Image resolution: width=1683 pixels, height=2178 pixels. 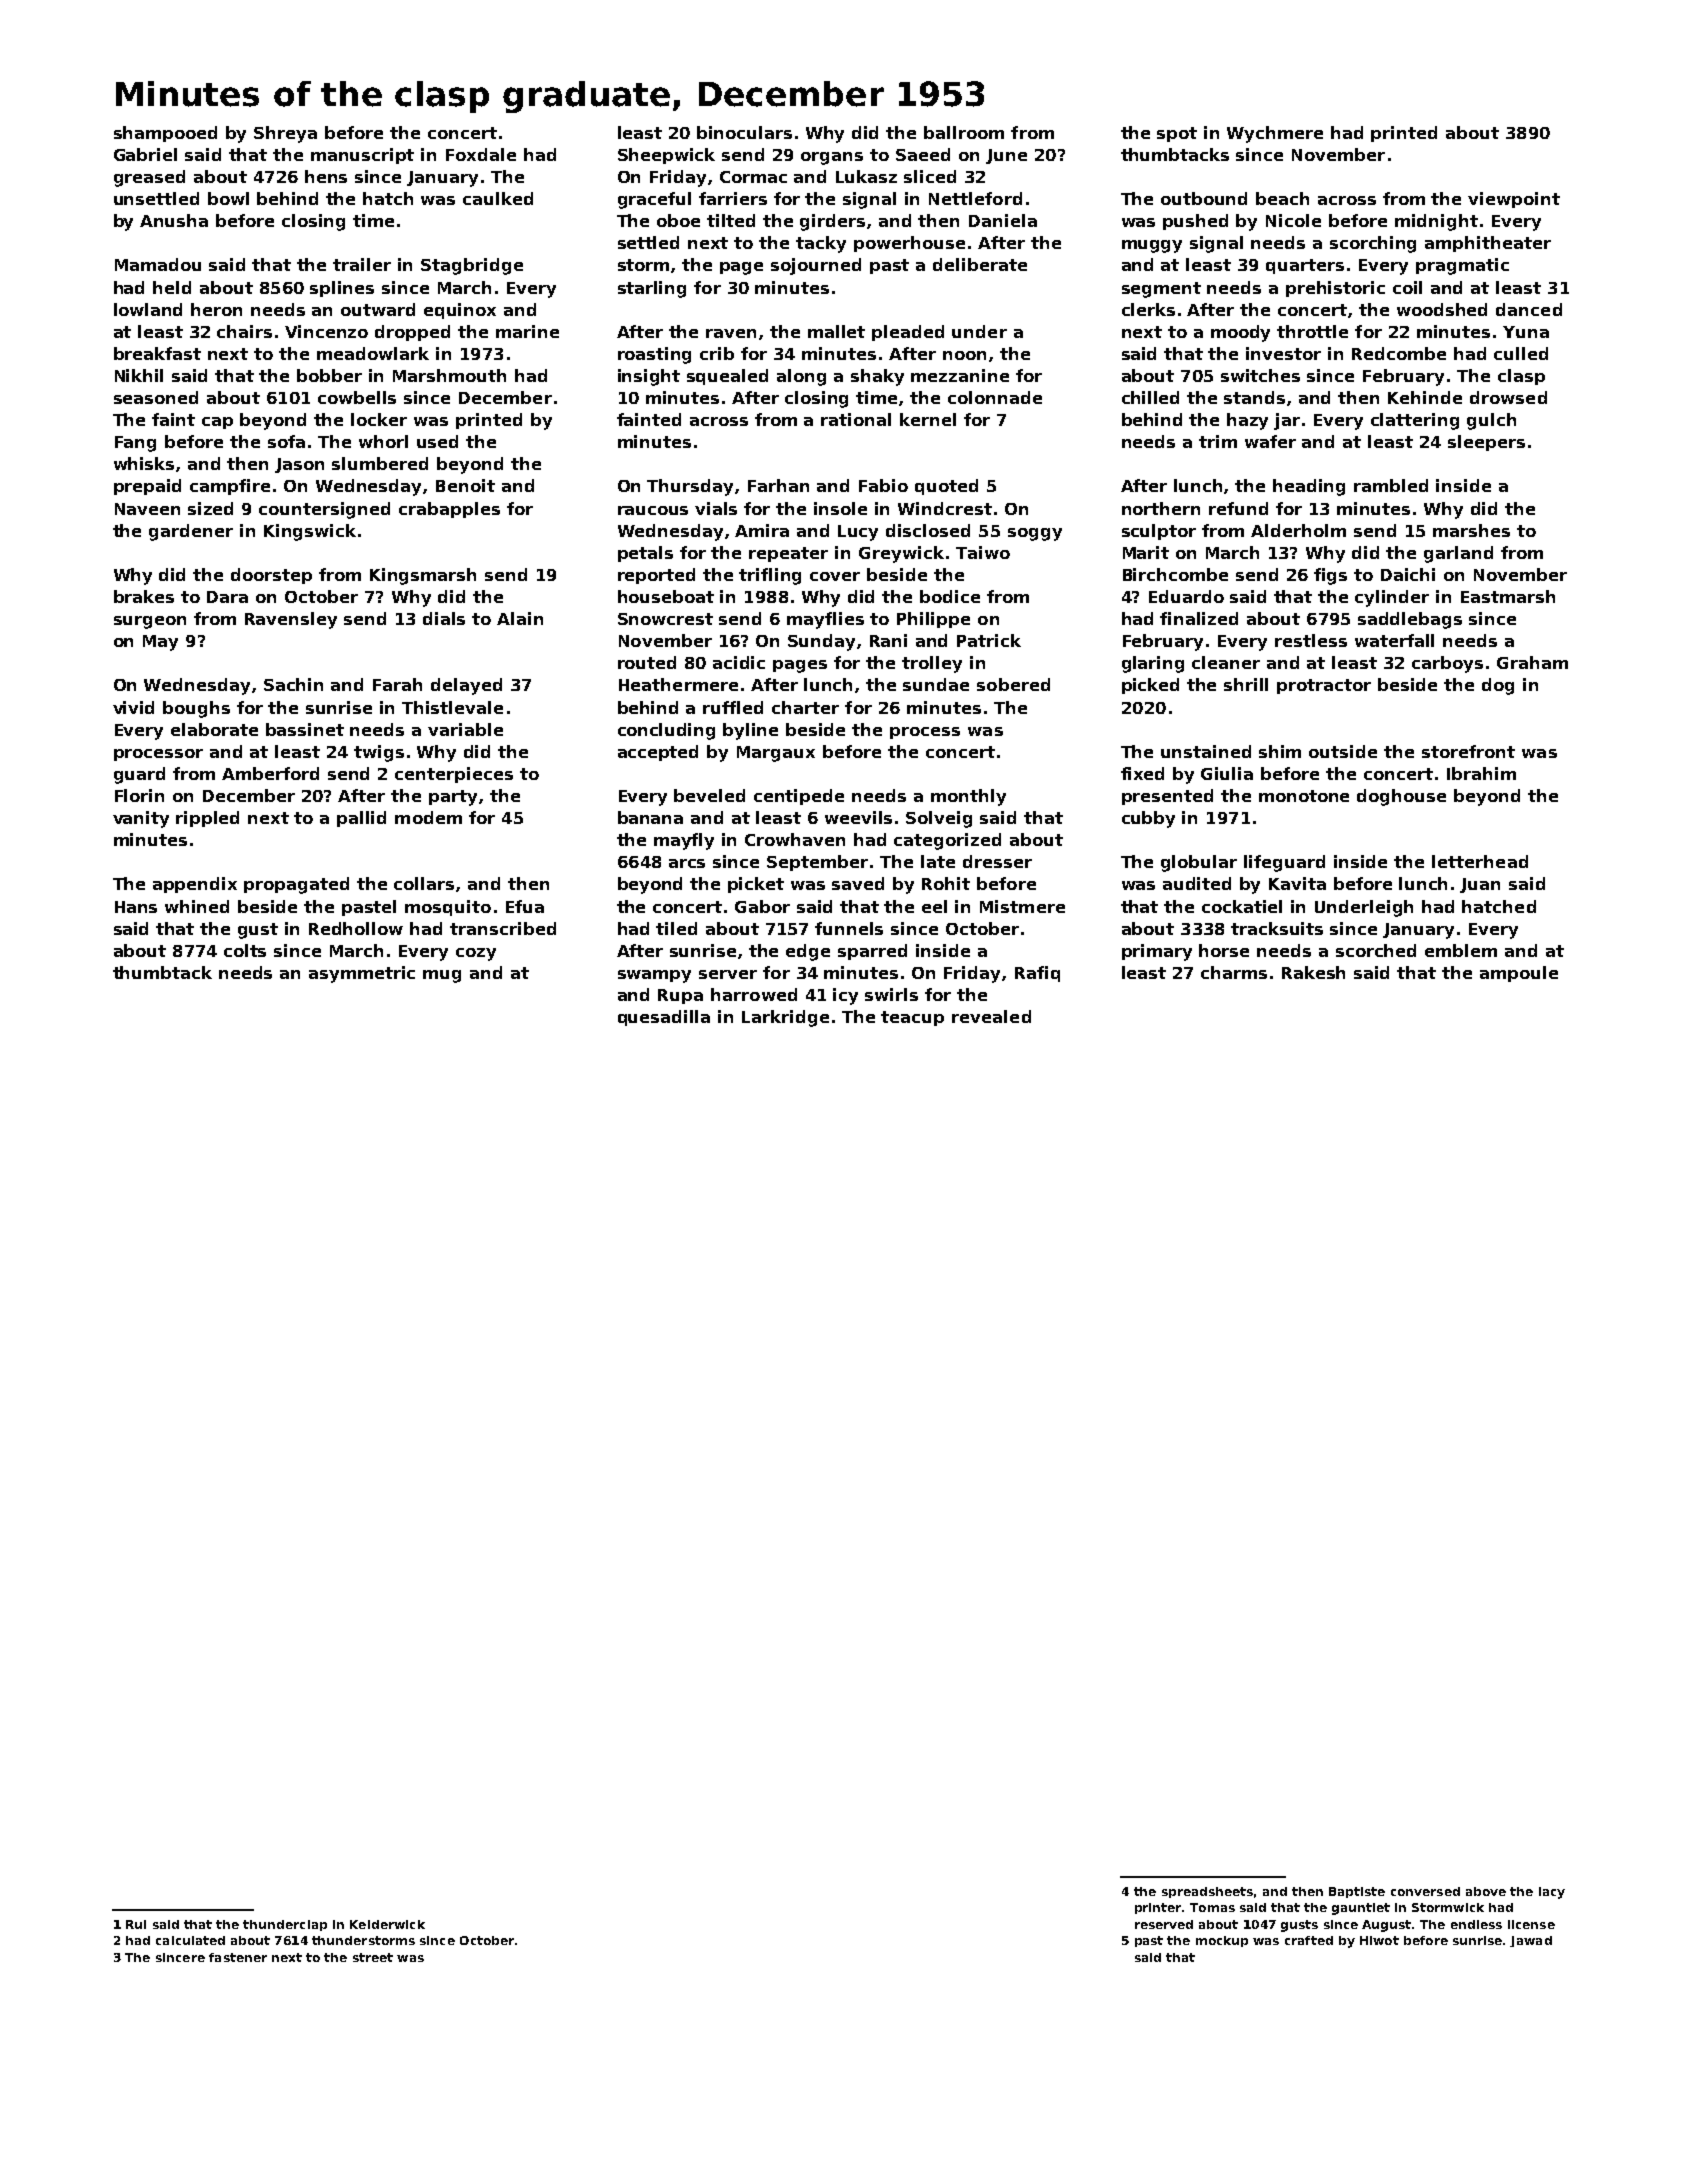 I want to click on Rakesh, so click(x=1313, y=972).
